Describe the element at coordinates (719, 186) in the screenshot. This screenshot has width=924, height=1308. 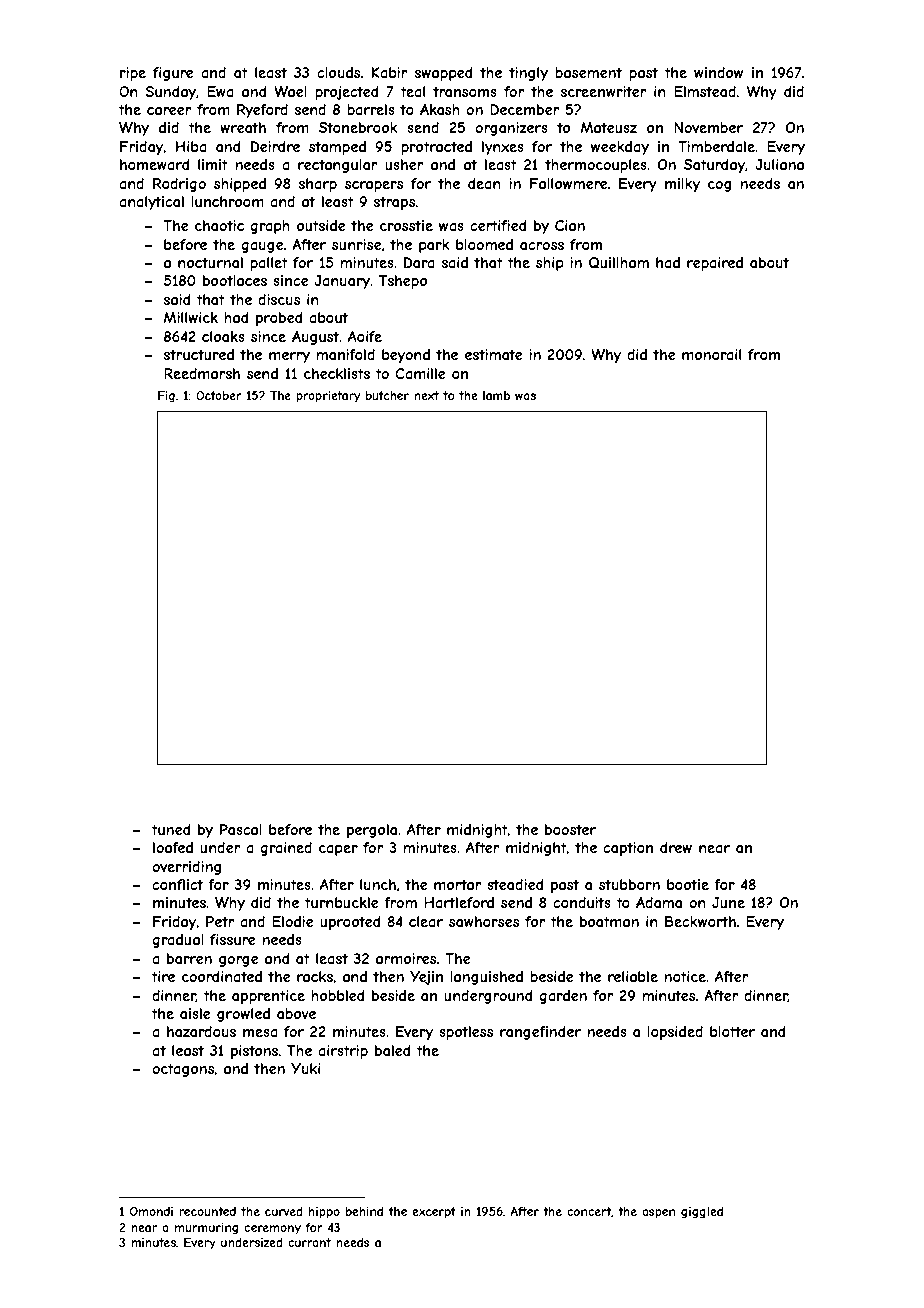
I see `cog` at that location.
